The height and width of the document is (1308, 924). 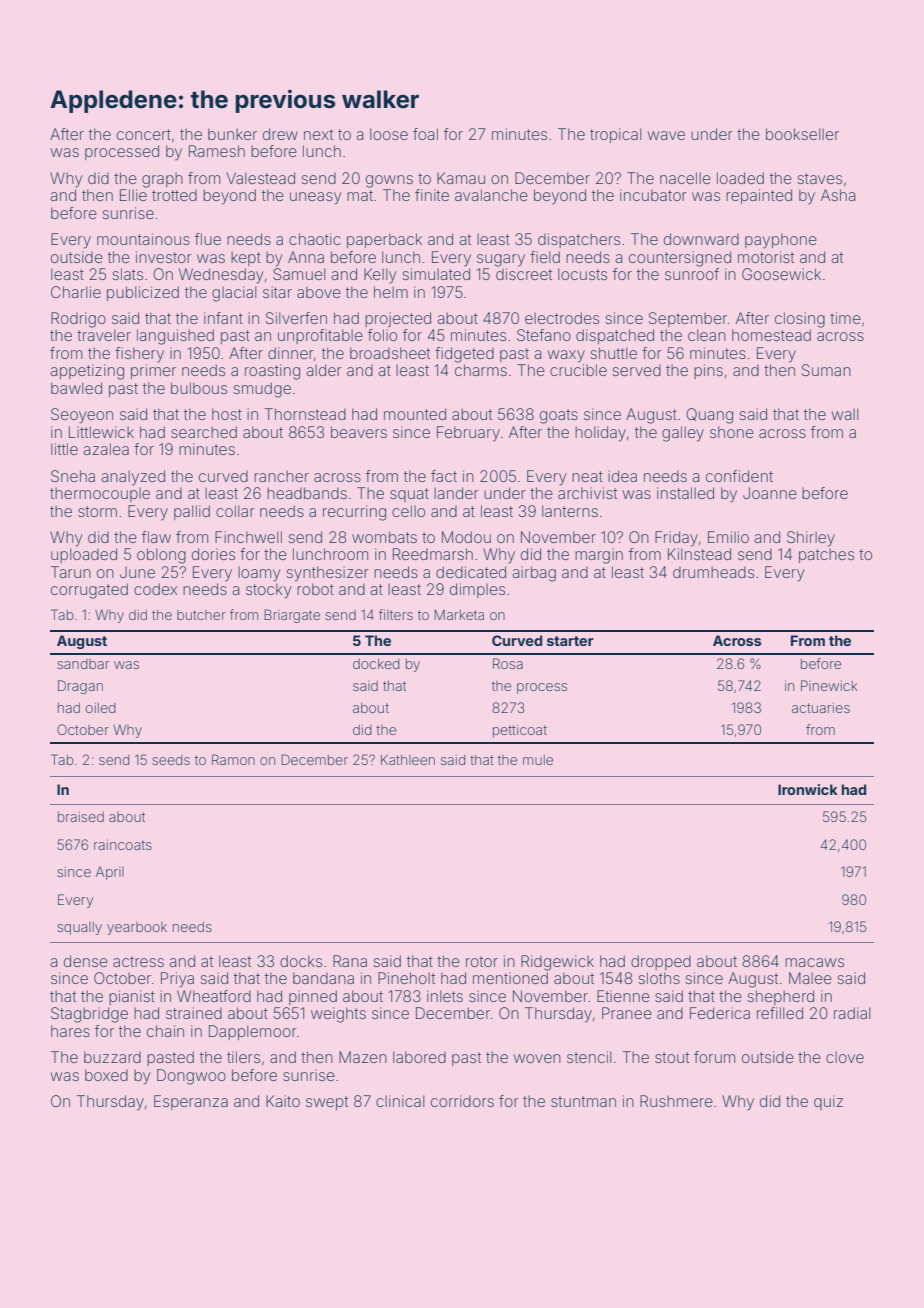 I want to click on Stefano, so click(x=544, y=335).
